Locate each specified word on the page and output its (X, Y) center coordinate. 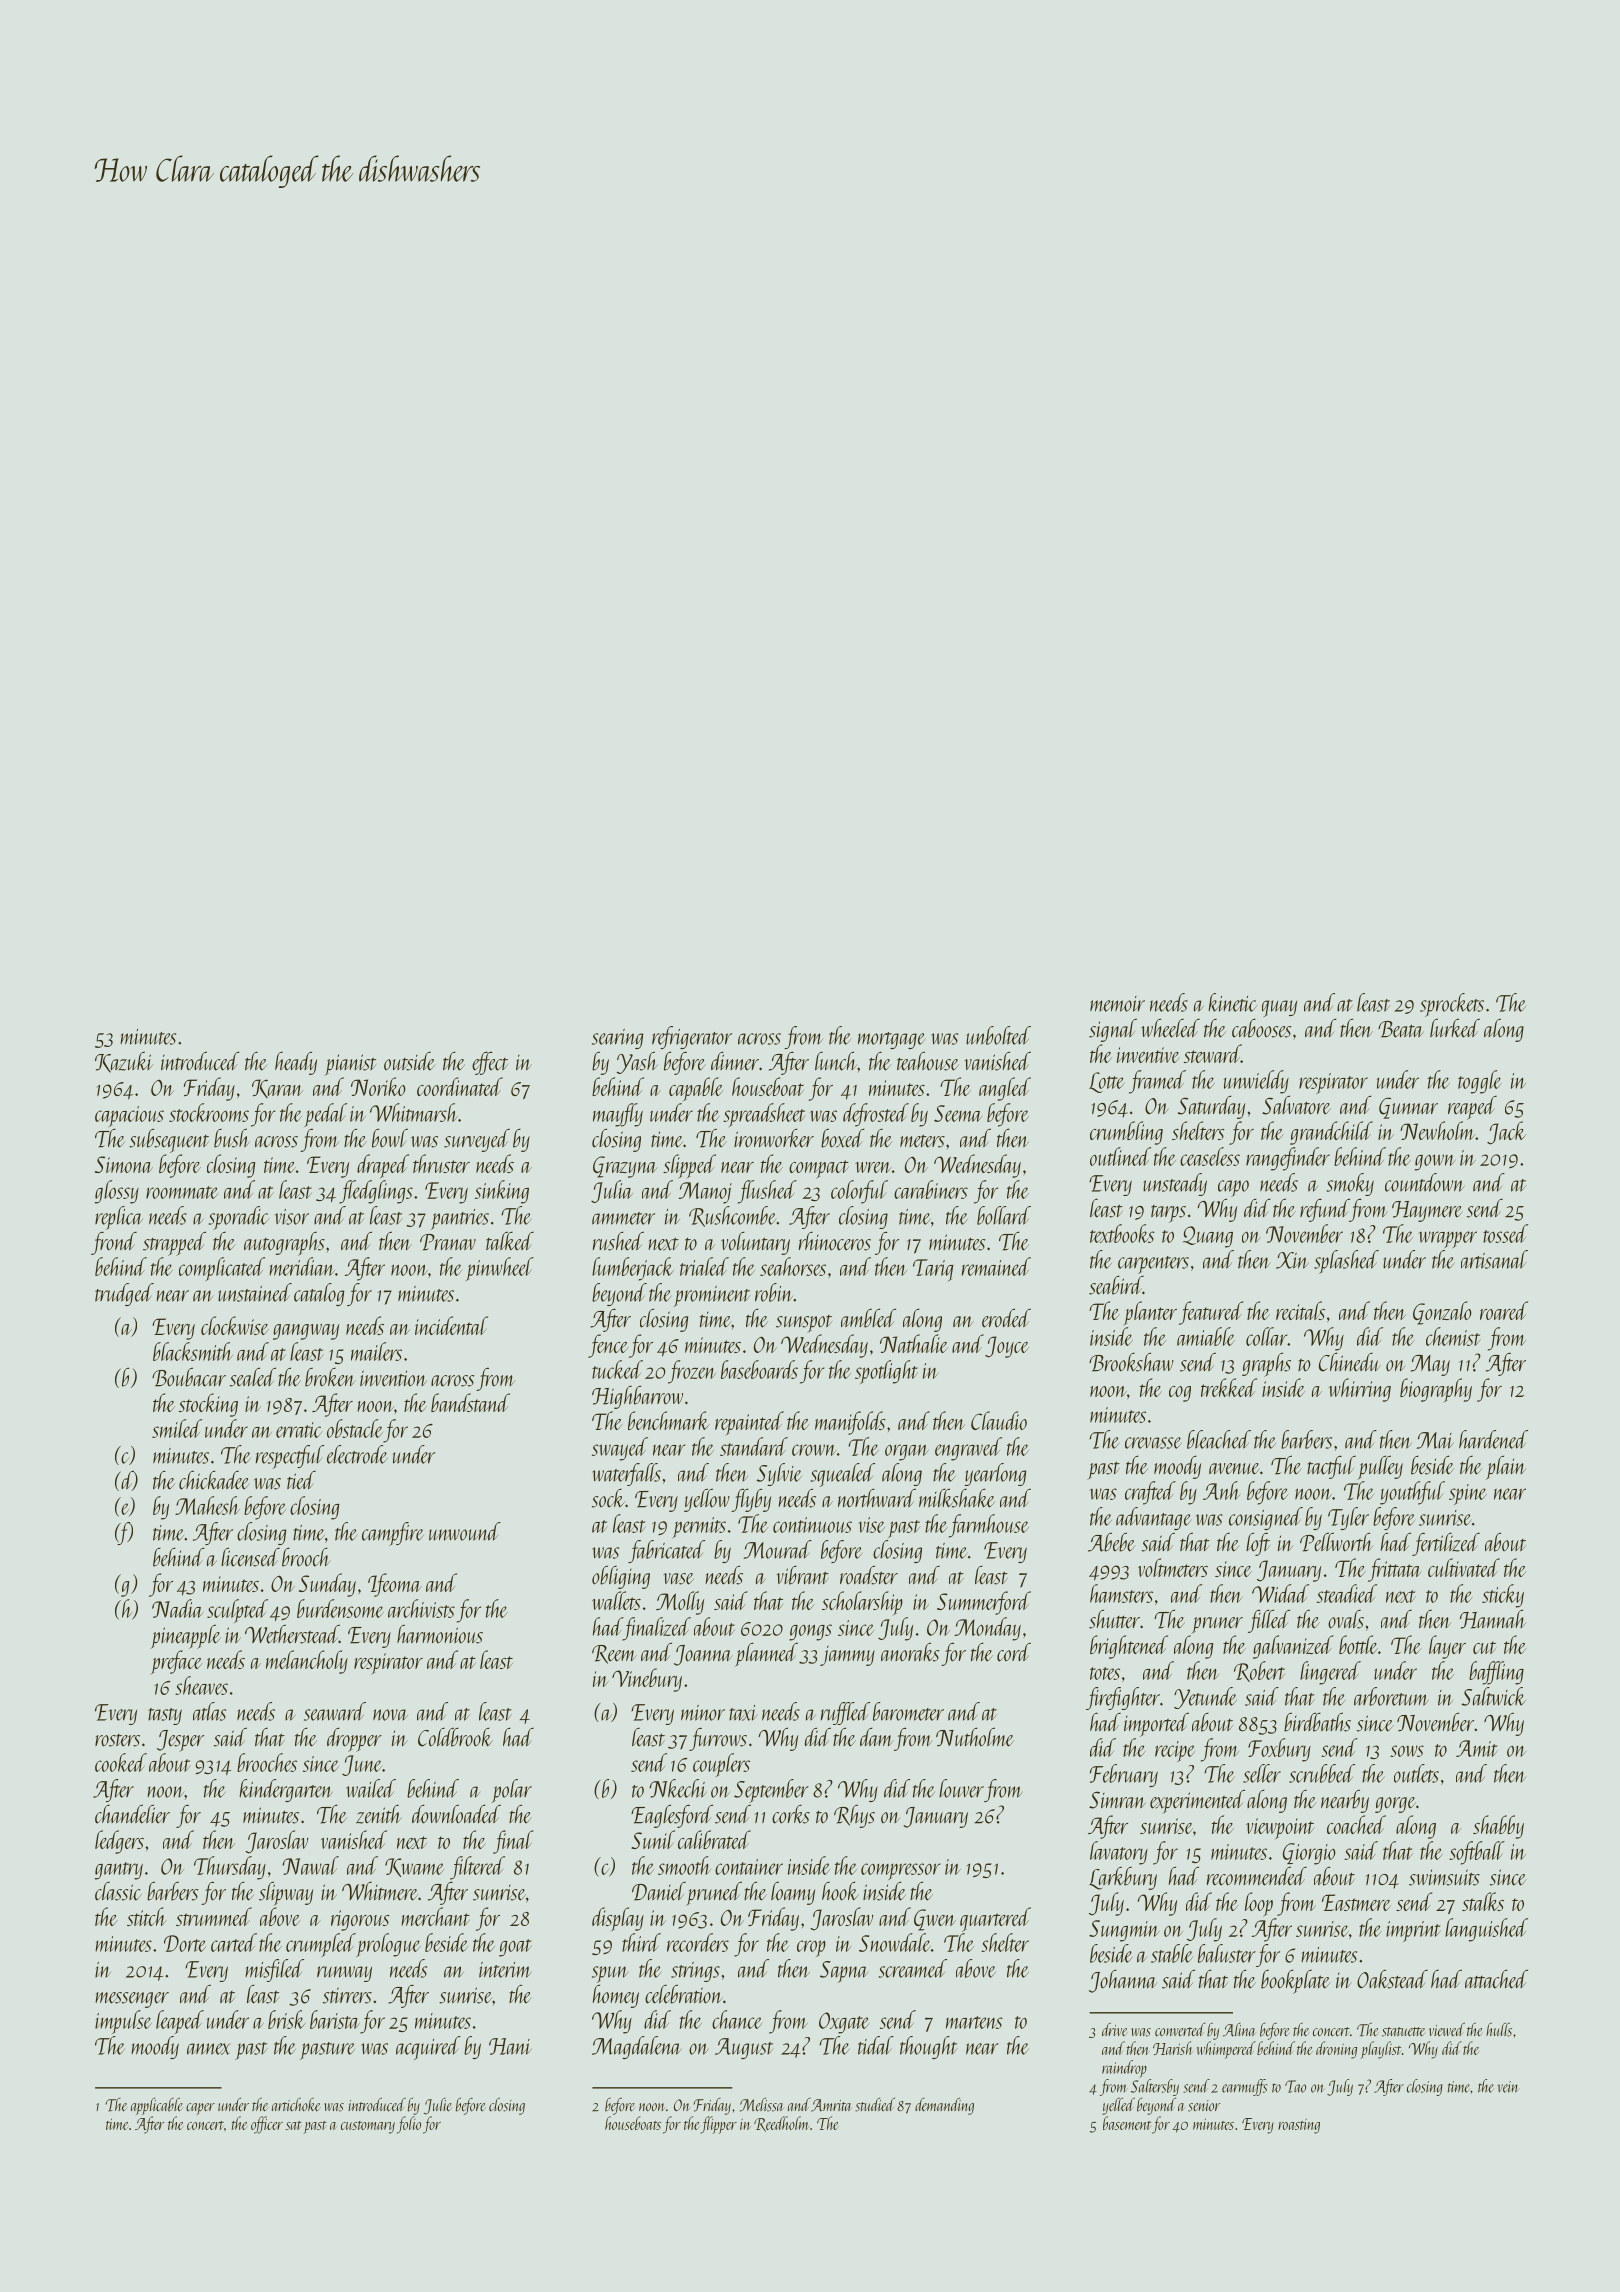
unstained (255, 1292)
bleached (1219, 1439)
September (771, 1791)
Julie (438, 2106)
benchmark (669, 1420)
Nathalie (914, 1343)
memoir (1117, 1004)
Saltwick (1494, 1696)
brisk (286, 2019)
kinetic (1233, 1002)
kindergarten (286, 1790)
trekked (1229, 1387)
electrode (357, 1454)
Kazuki (124, 1062)
